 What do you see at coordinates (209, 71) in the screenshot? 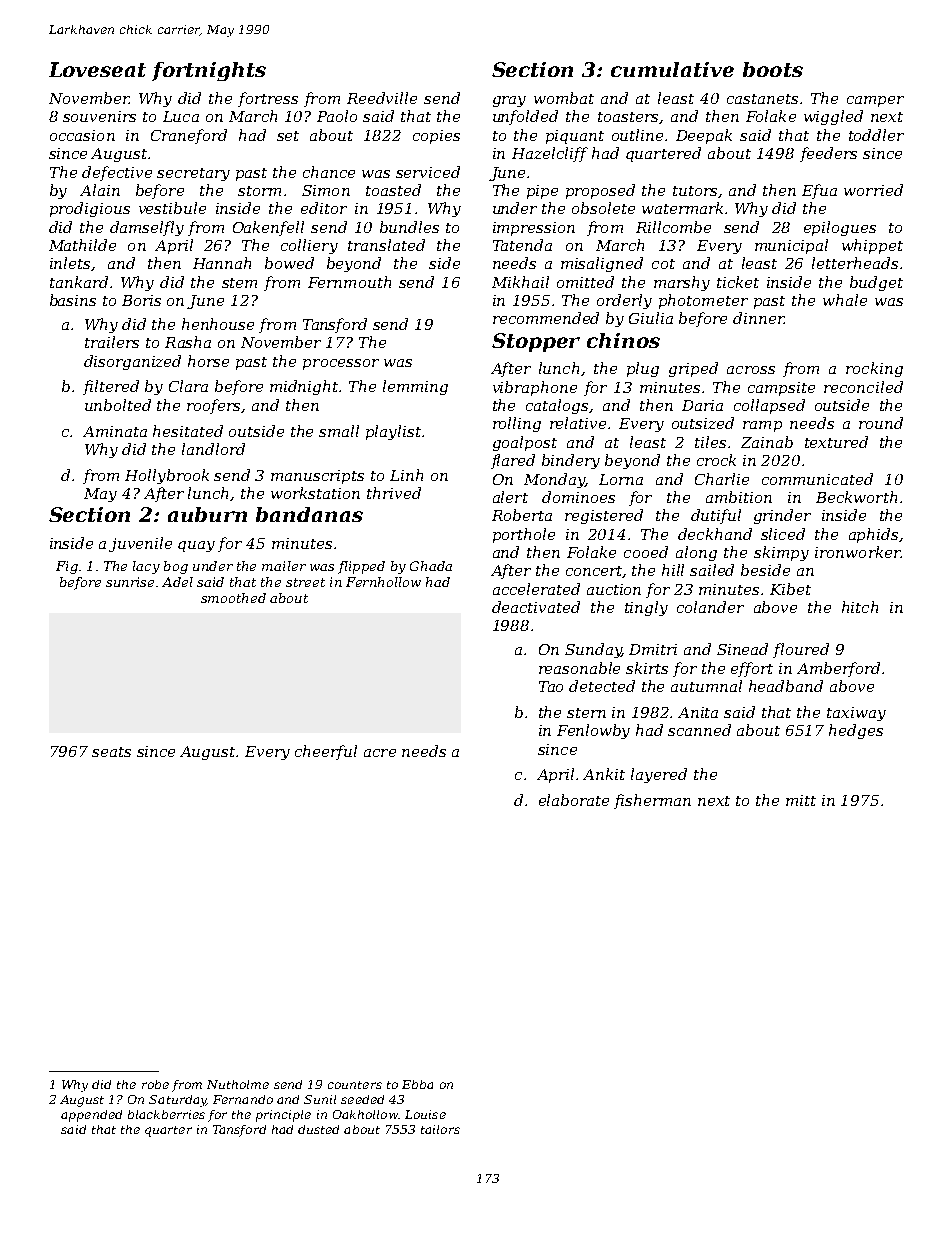
I see `fortnights` at bounding box center [209, 71].
